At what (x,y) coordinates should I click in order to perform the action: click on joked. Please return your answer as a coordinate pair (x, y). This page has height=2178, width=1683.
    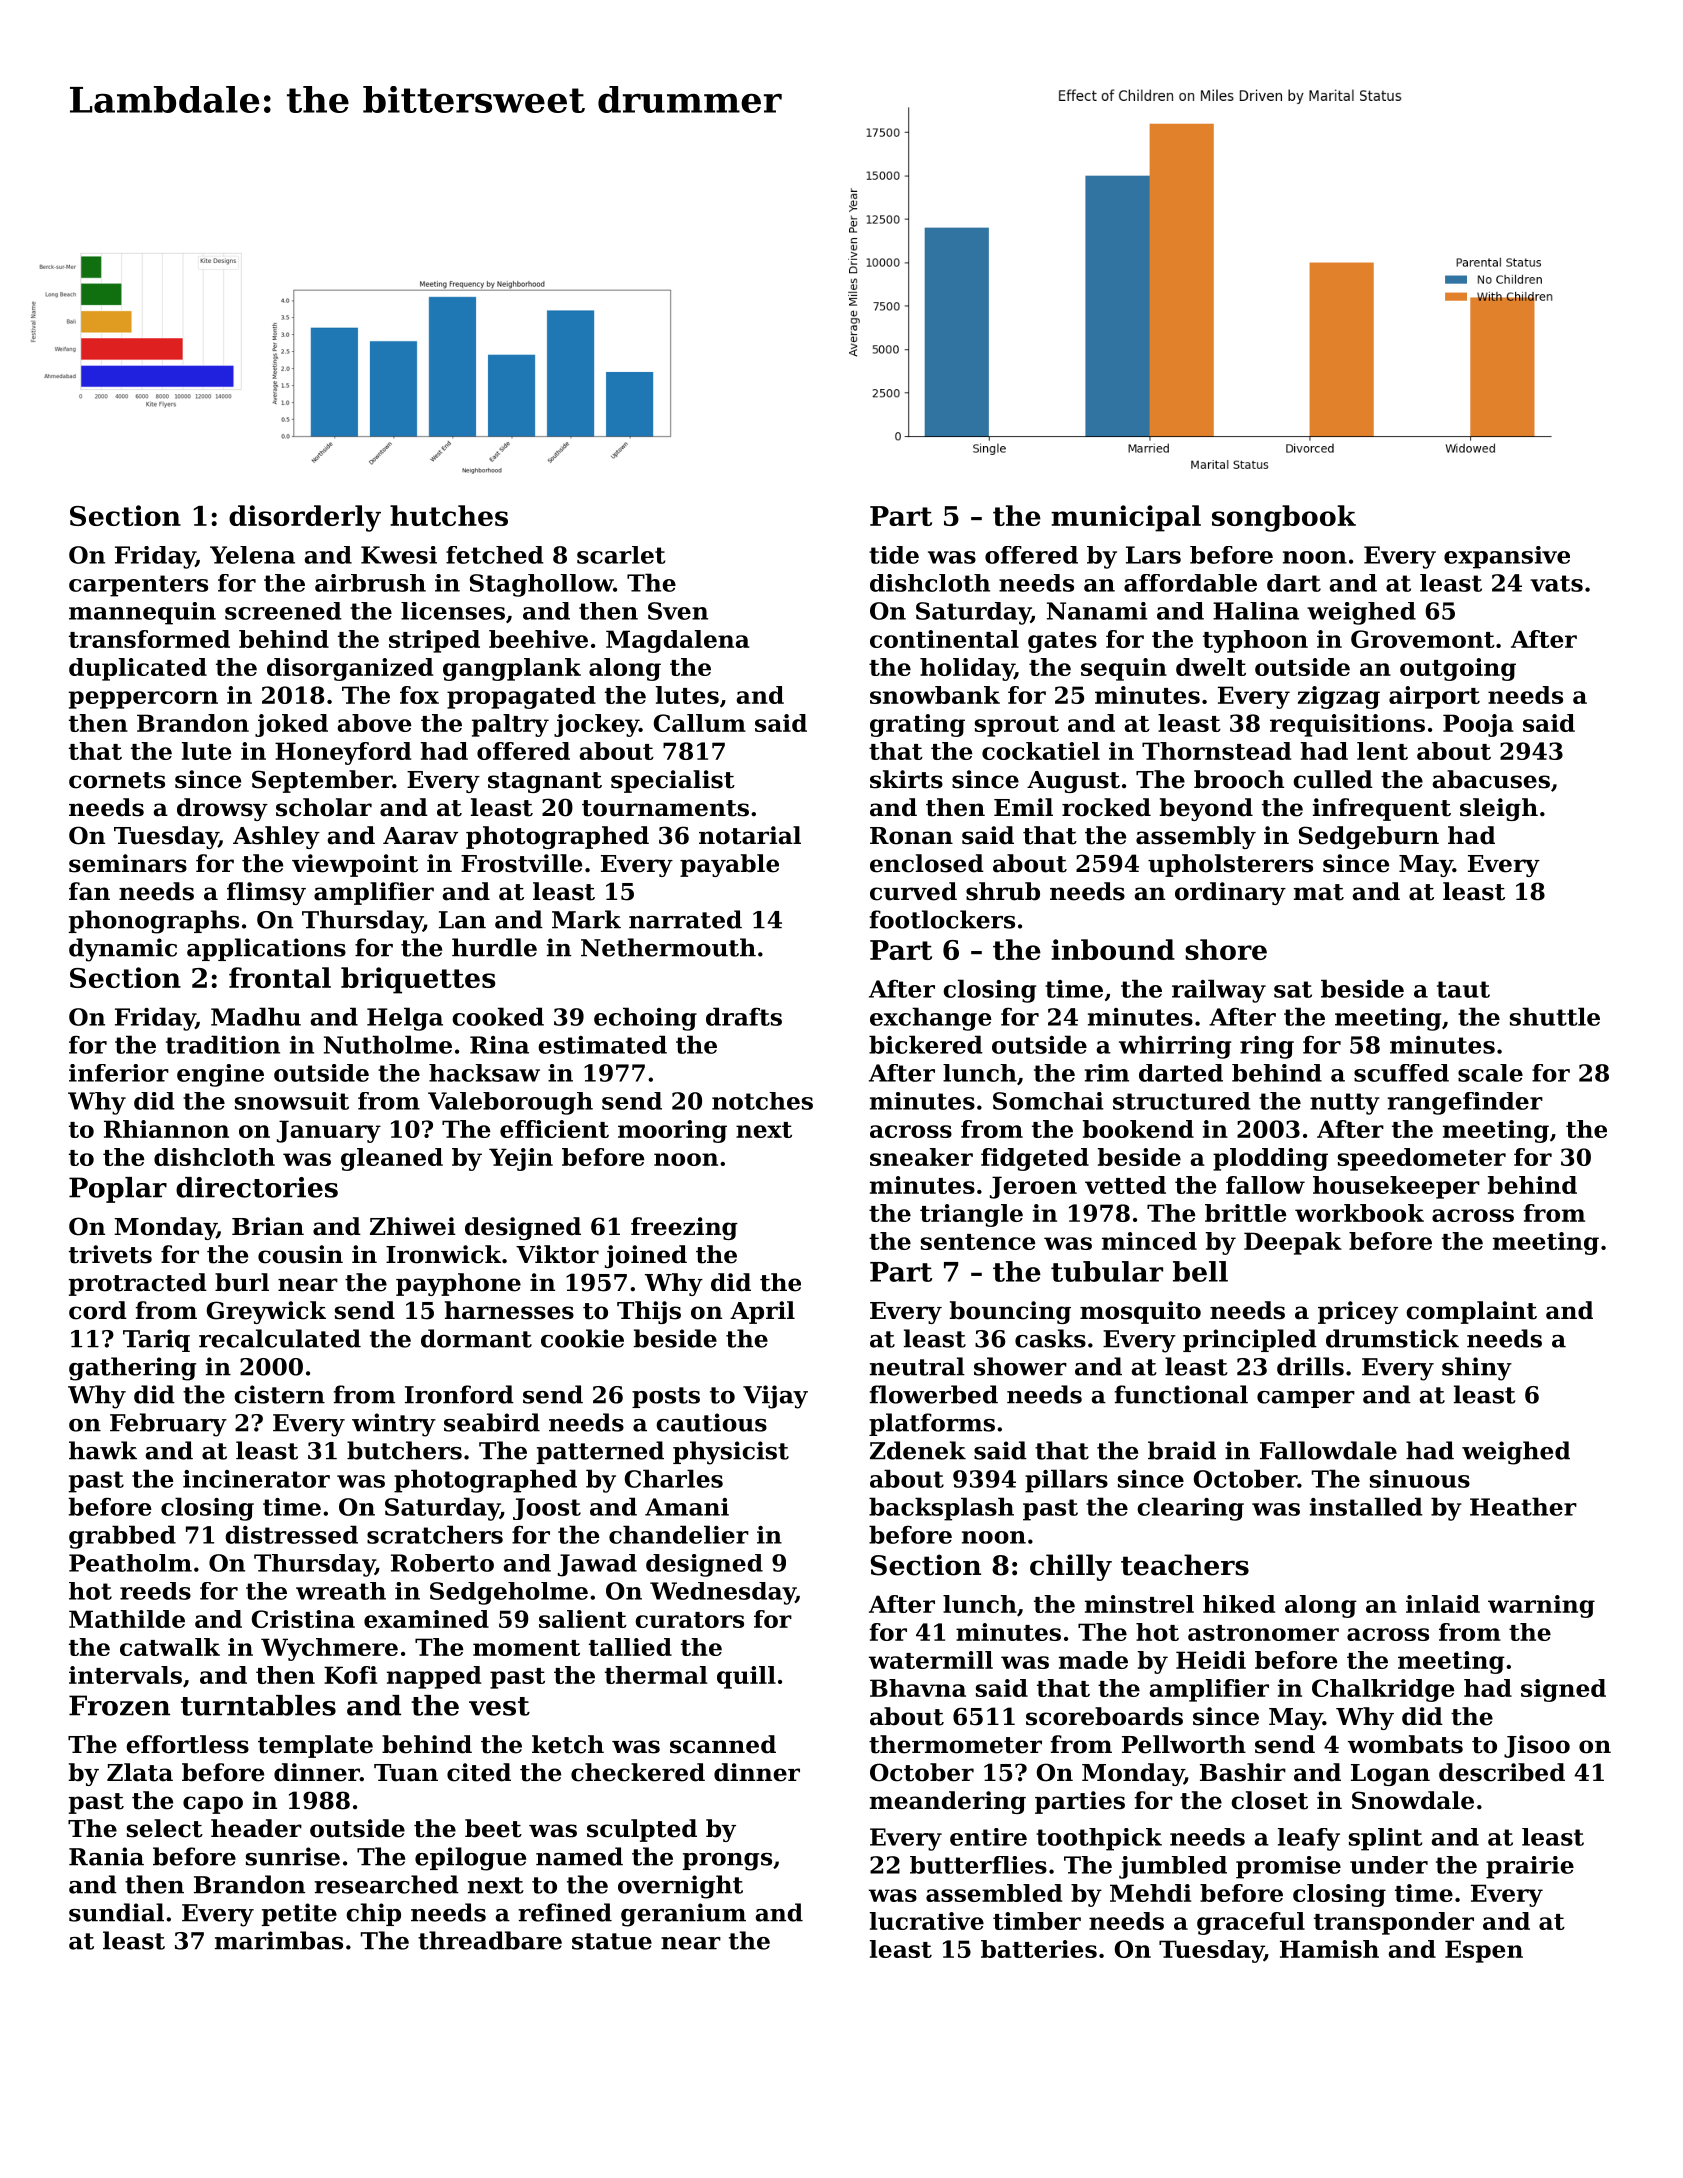
    Looking at the image, I should click on (291, 725).
